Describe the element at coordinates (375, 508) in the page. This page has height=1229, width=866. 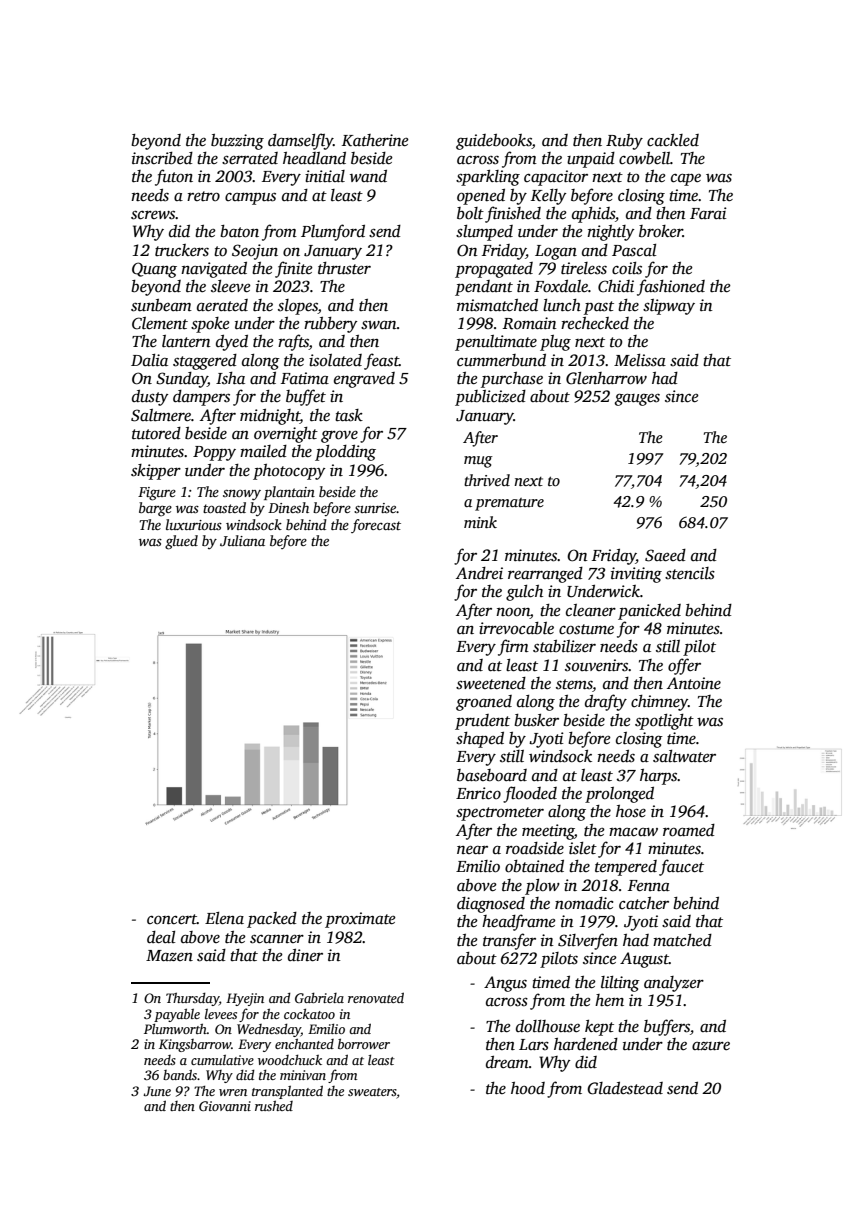
I see `sunrise` at that location.
